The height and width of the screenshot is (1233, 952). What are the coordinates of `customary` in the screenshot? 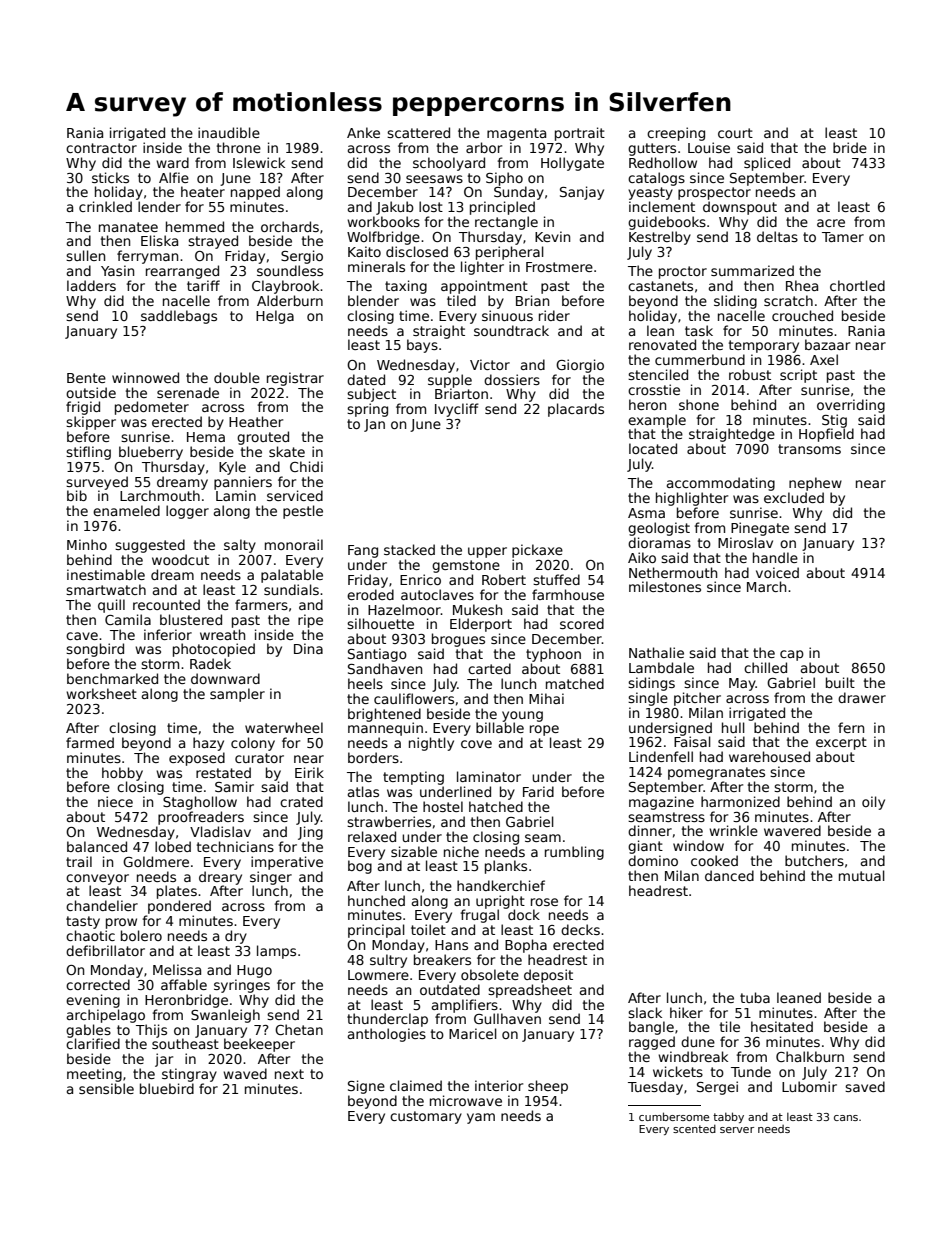 It's located at (426, 1117).
